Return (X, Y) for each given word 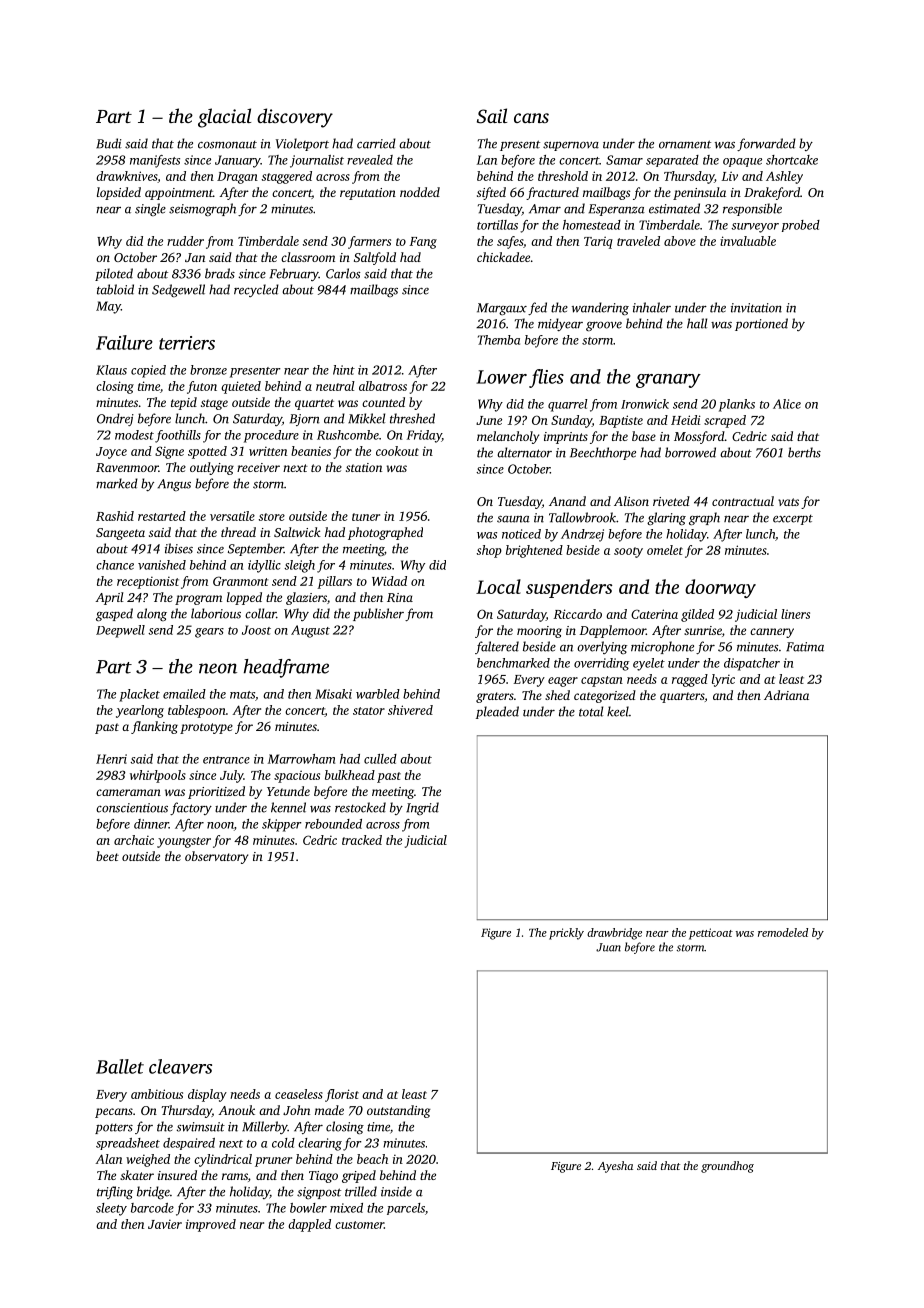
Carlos (343, 273)
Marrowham (301, 759)
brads (220, 273)
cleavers (180, 1066)
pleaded (497, 712)
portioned (761, 324)
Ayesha (615, 1167)
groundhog (727, 1167)
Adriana (786, 695)
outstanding (399, 1111)
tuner (366, 517)
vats (788, 502)
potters (114, 1129)
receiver (258, 467)
